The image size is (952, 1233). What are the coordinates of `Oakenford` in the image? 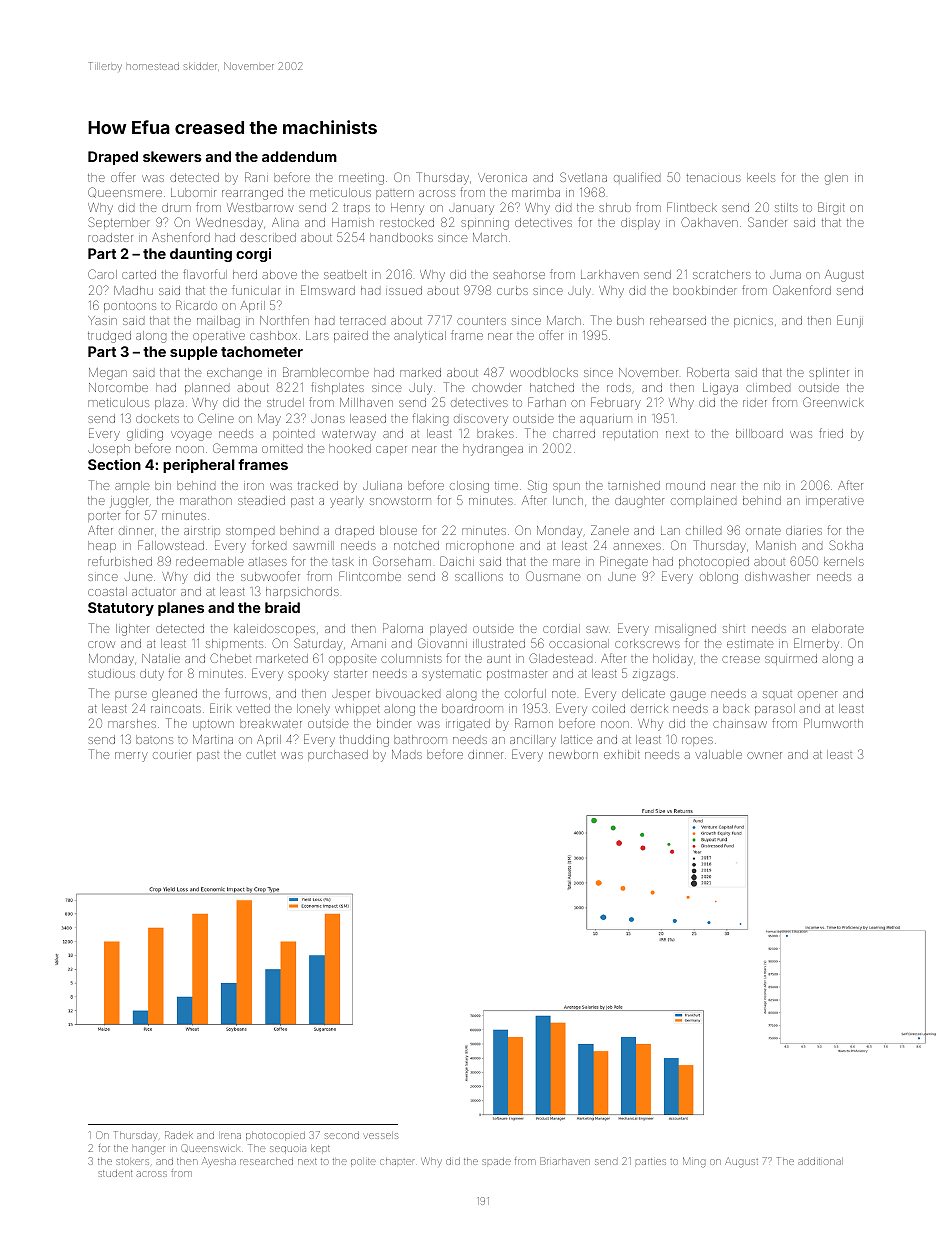 It's located at (802, 290).
